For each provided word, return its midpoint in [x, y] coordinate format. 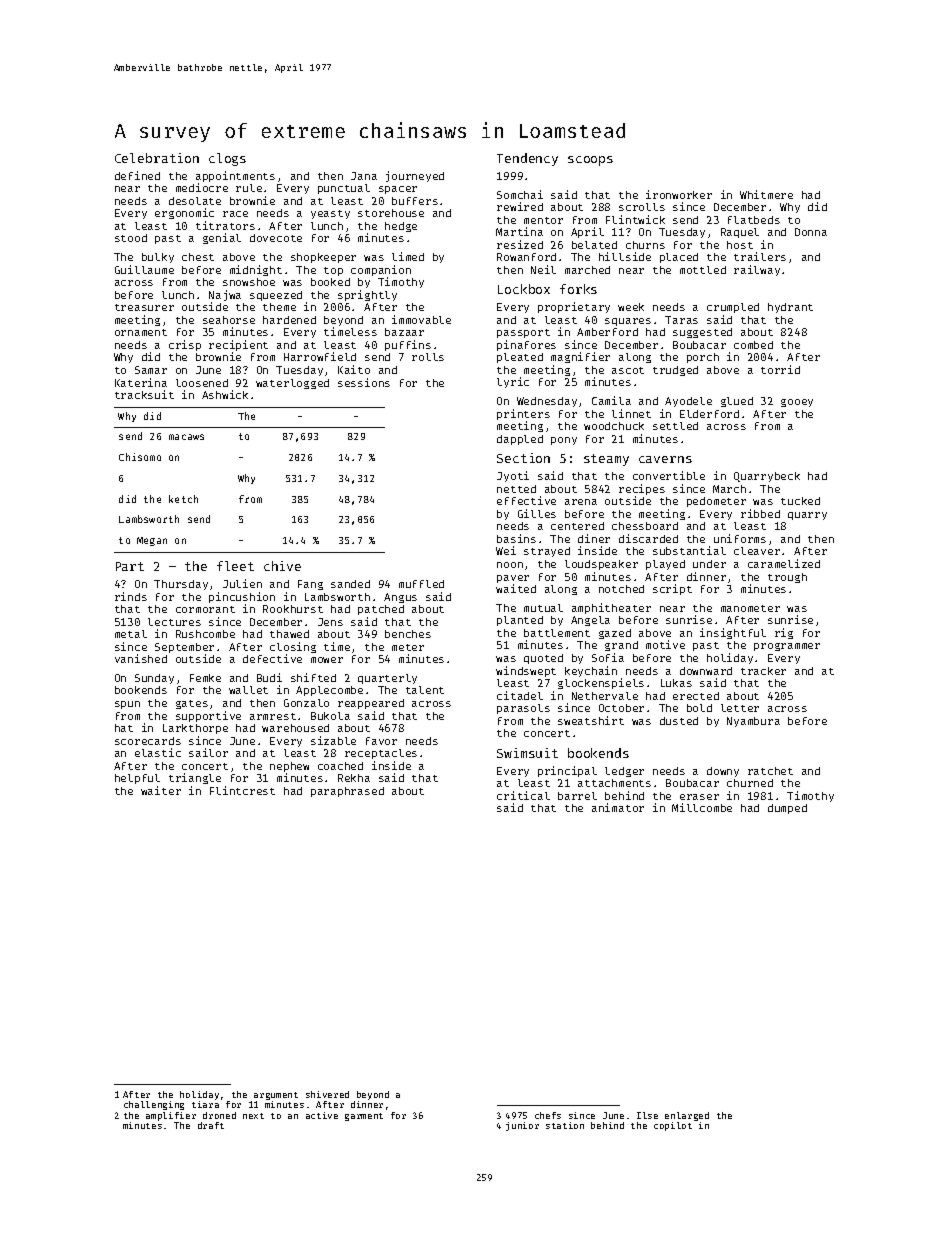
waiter [161, 790]
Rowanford [526, 257]
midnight [256, 270]
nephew [289, 767]
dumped [787, 809]
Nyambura [753, 722]
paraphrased [347, 792]
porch [703, 358]
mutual [543, 608]
